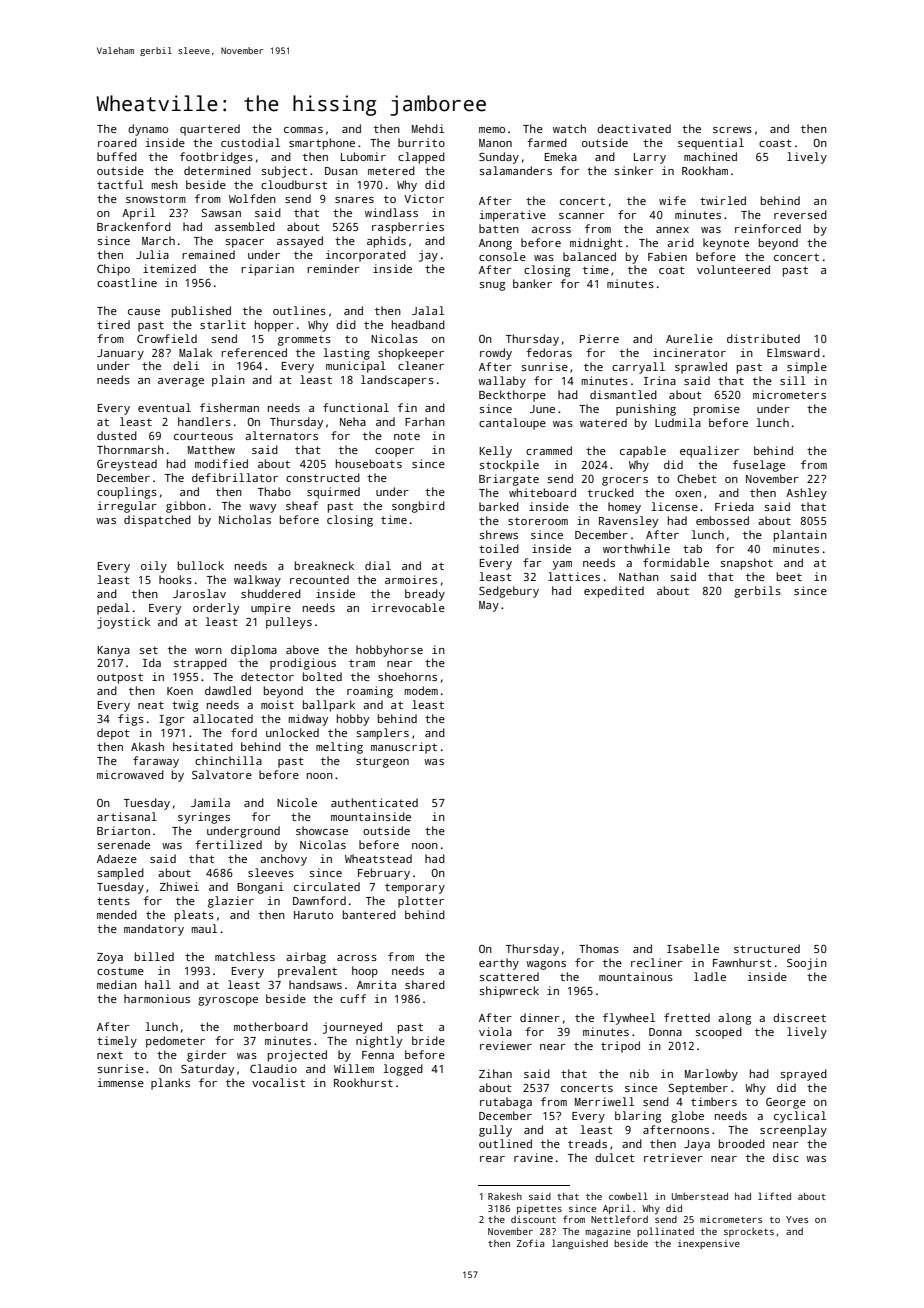 The width and height of the screenshot is (924, 1308). What do you see at coordinates (120, 184) in the screenshot?
I see `tactful` at bounding box center [120, 184].
